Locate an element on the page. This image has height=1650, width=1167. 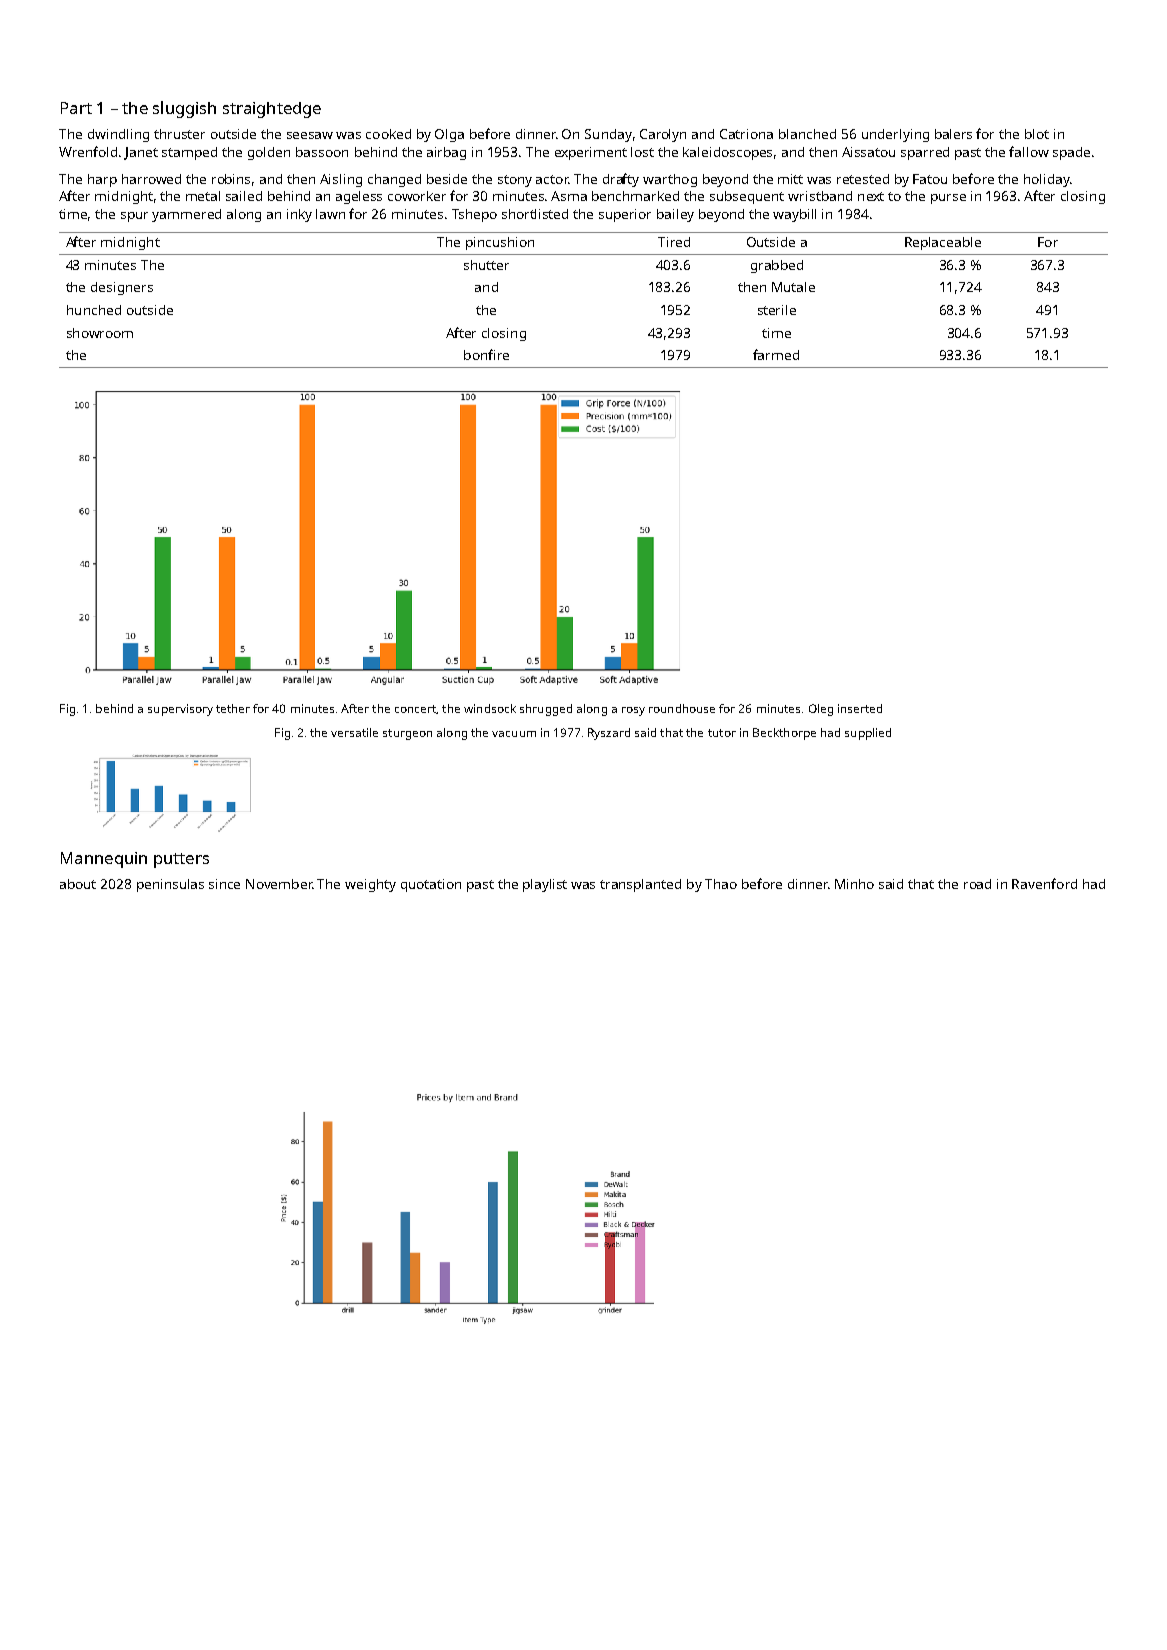
transplanted is located at coordinates (640, 885).
